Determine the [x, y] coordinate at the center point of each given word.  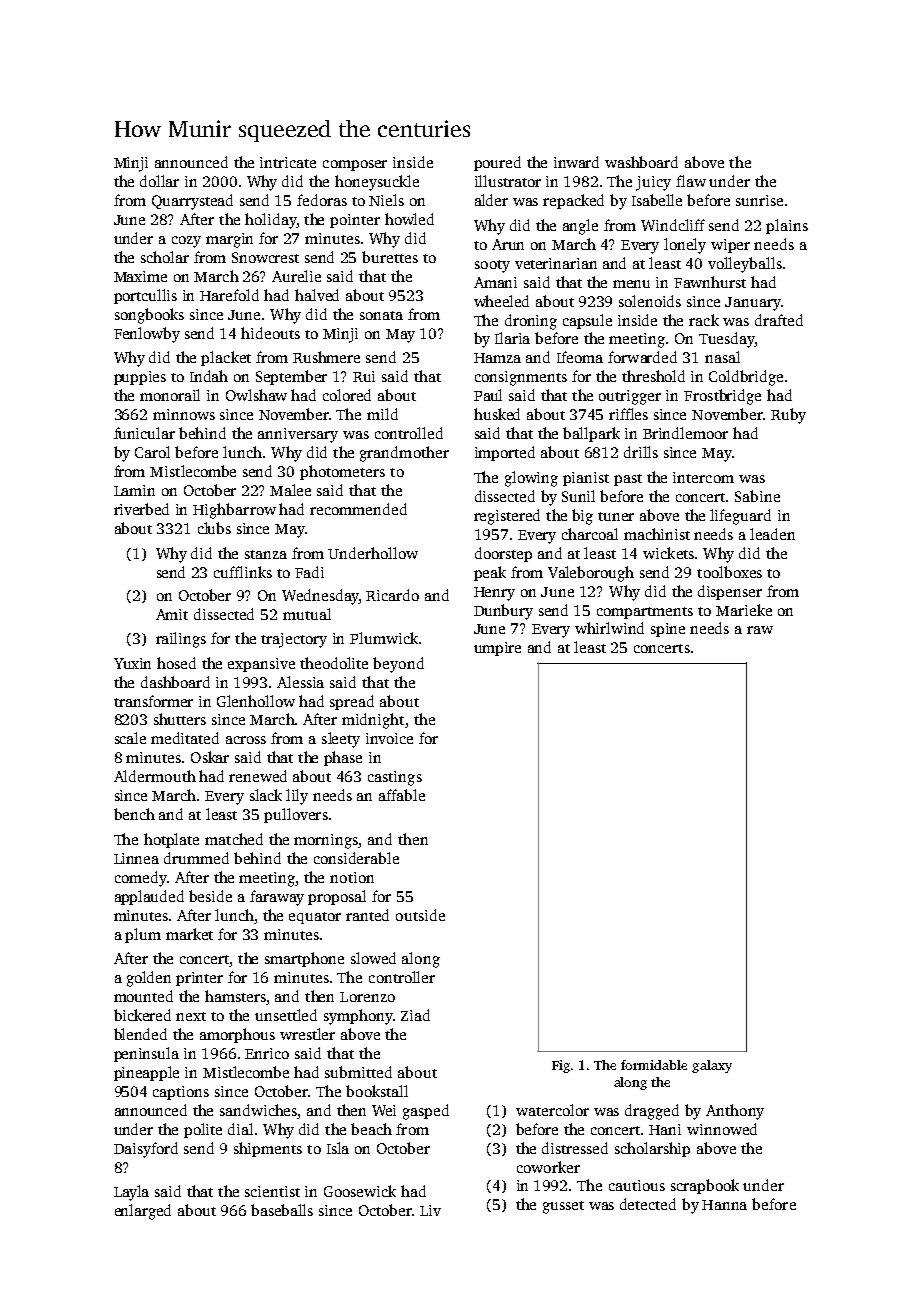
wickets [668, 553]
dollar [159, 181]
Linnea [136, 858]
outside [420, 915]
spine [668, 630]
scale [130, 738]
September [291, 377]
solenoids [650, 301]
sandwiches [259, 1111]
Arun [508, 244]
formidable [654, 1065]
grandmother [404, 454]
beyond [398, 665]
